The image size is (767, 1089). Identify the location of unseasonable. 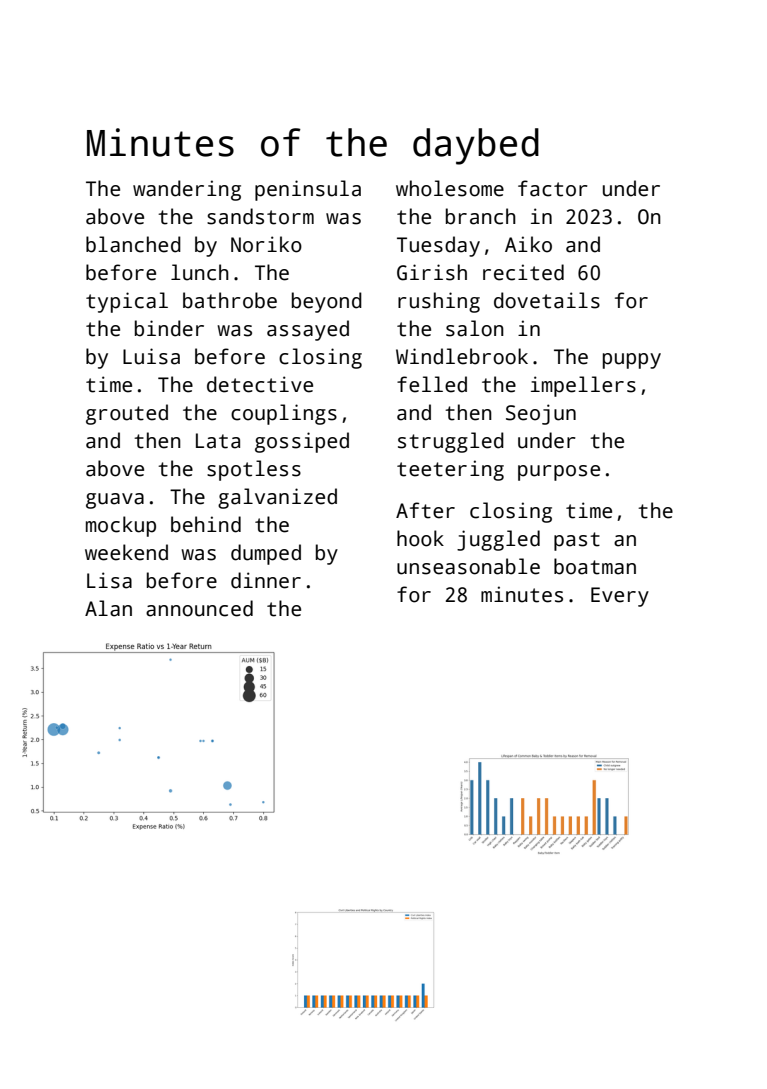
(468, 566).
